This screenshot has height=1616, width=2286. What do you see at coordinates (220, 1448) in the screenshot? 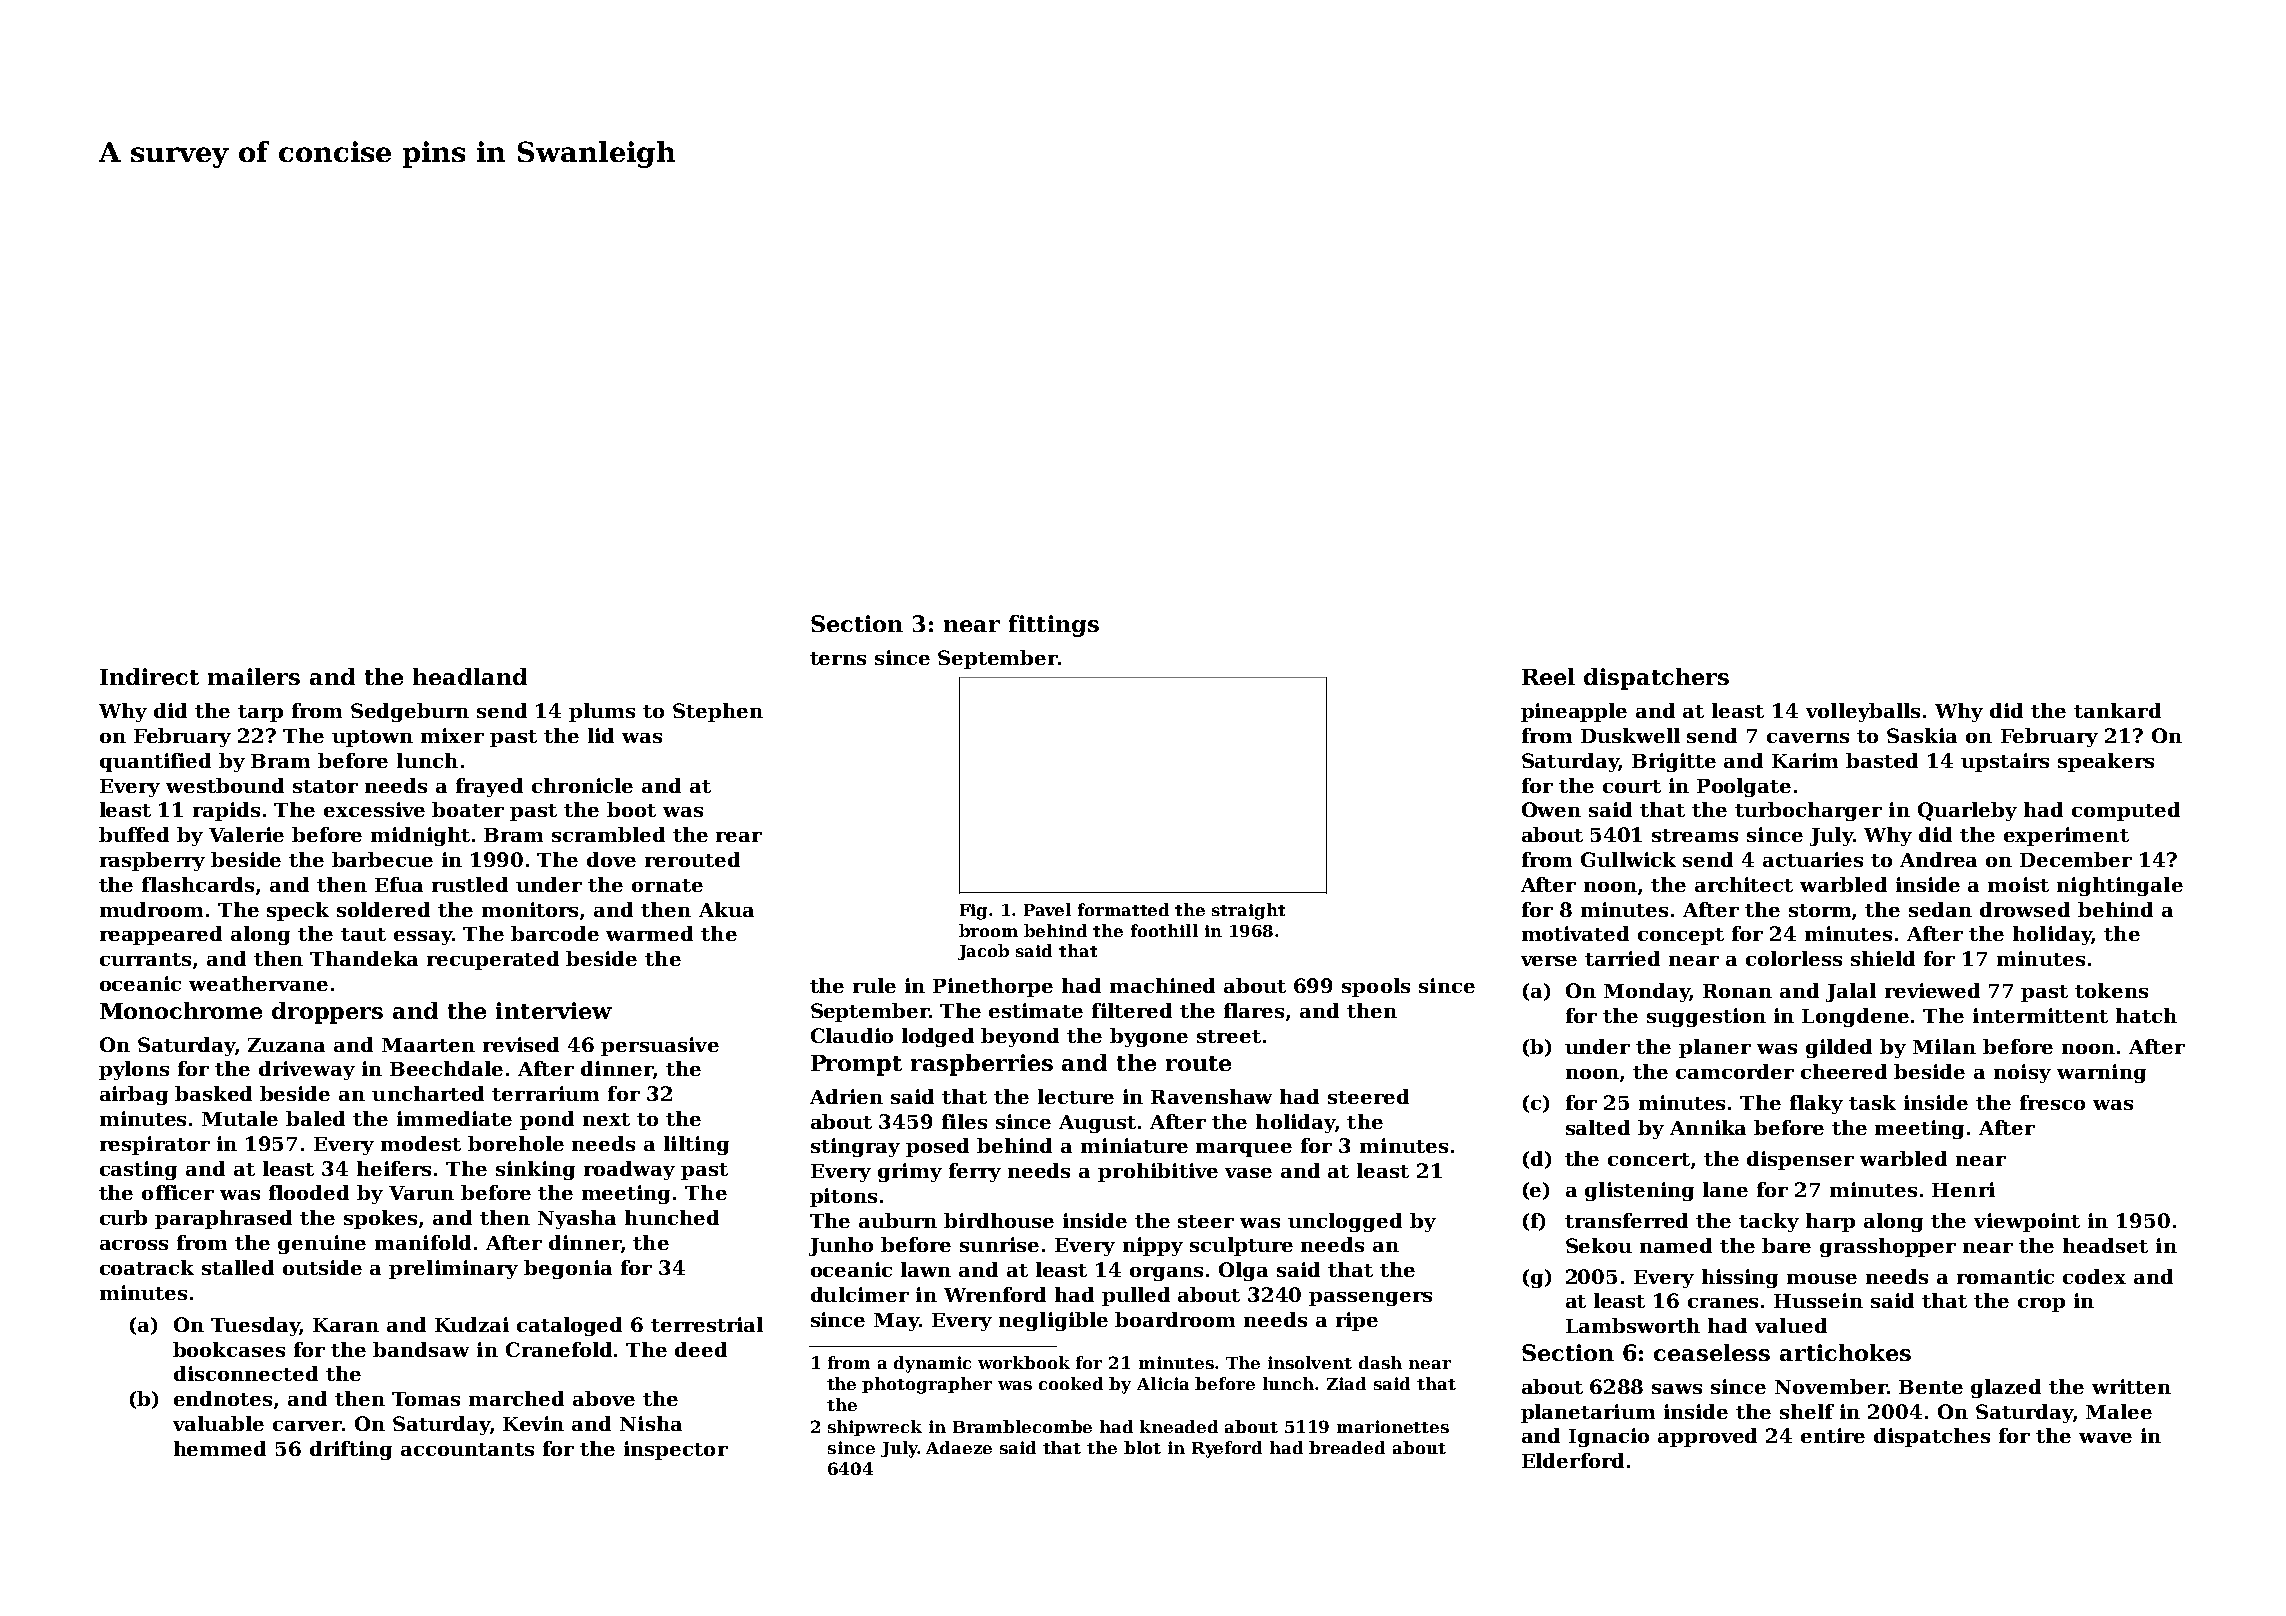
I see `hemmed` at bounding box center [220, 1448].
